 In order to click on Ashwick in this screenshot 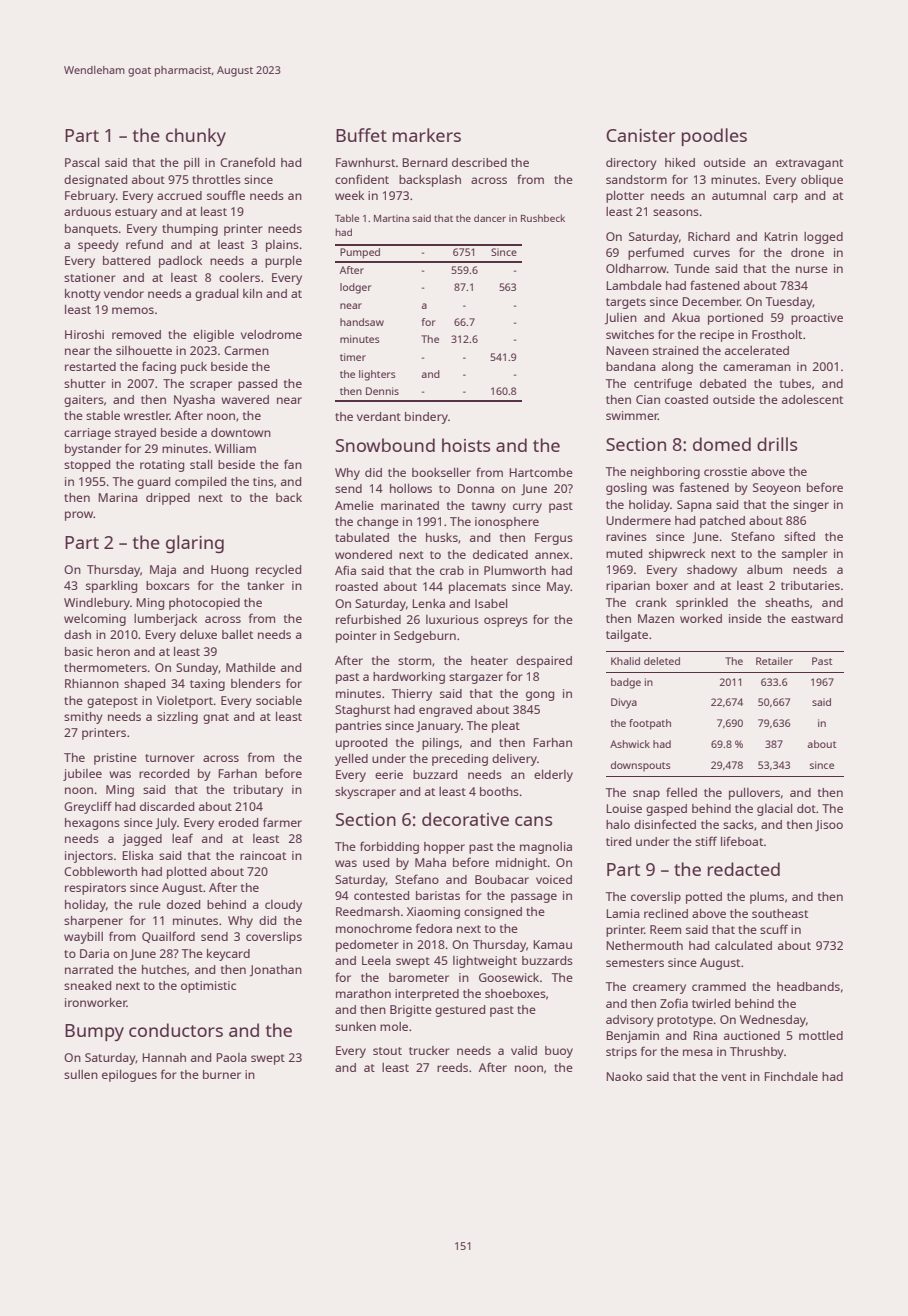, I will do `click(630, 744)`.
